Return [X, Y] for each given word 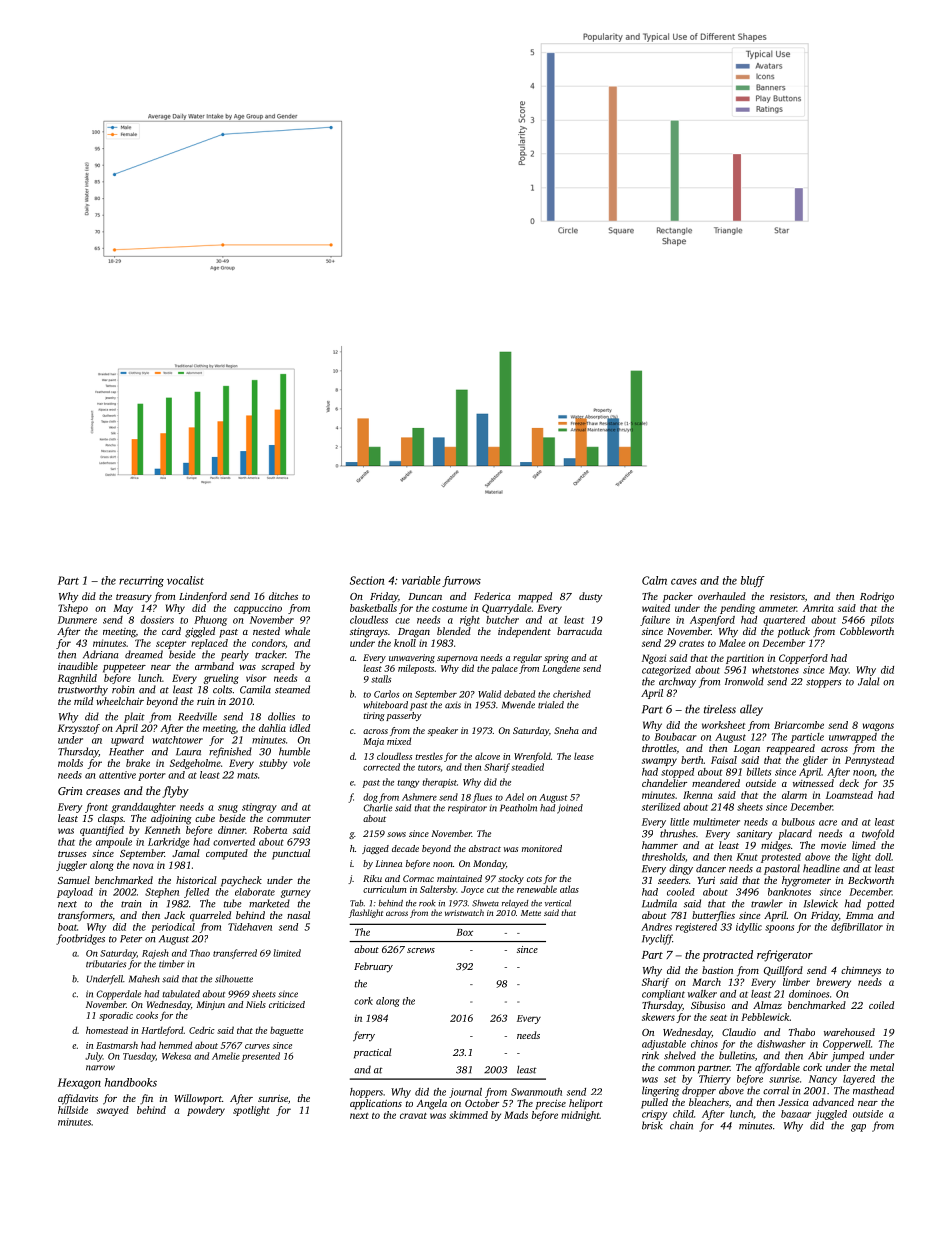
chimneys [861, 971]
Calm [654, 580]
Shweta [485, 903]
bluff [753, 581]
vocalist [185, 580]
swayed [113, 1111]
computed [227, 854]
